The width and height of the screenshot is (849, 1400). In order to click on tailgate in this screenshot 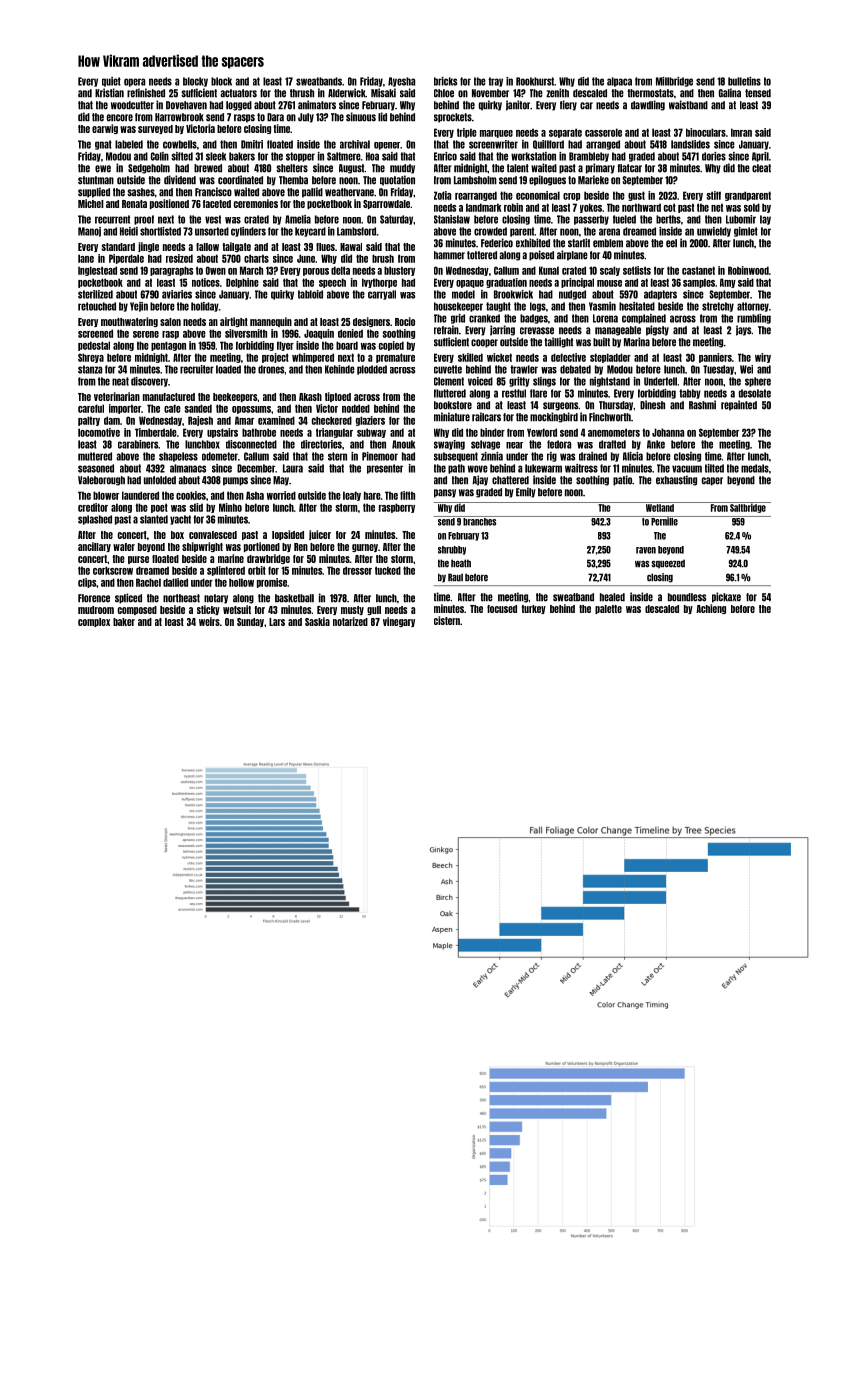, I will do `click(237, 247)`.
